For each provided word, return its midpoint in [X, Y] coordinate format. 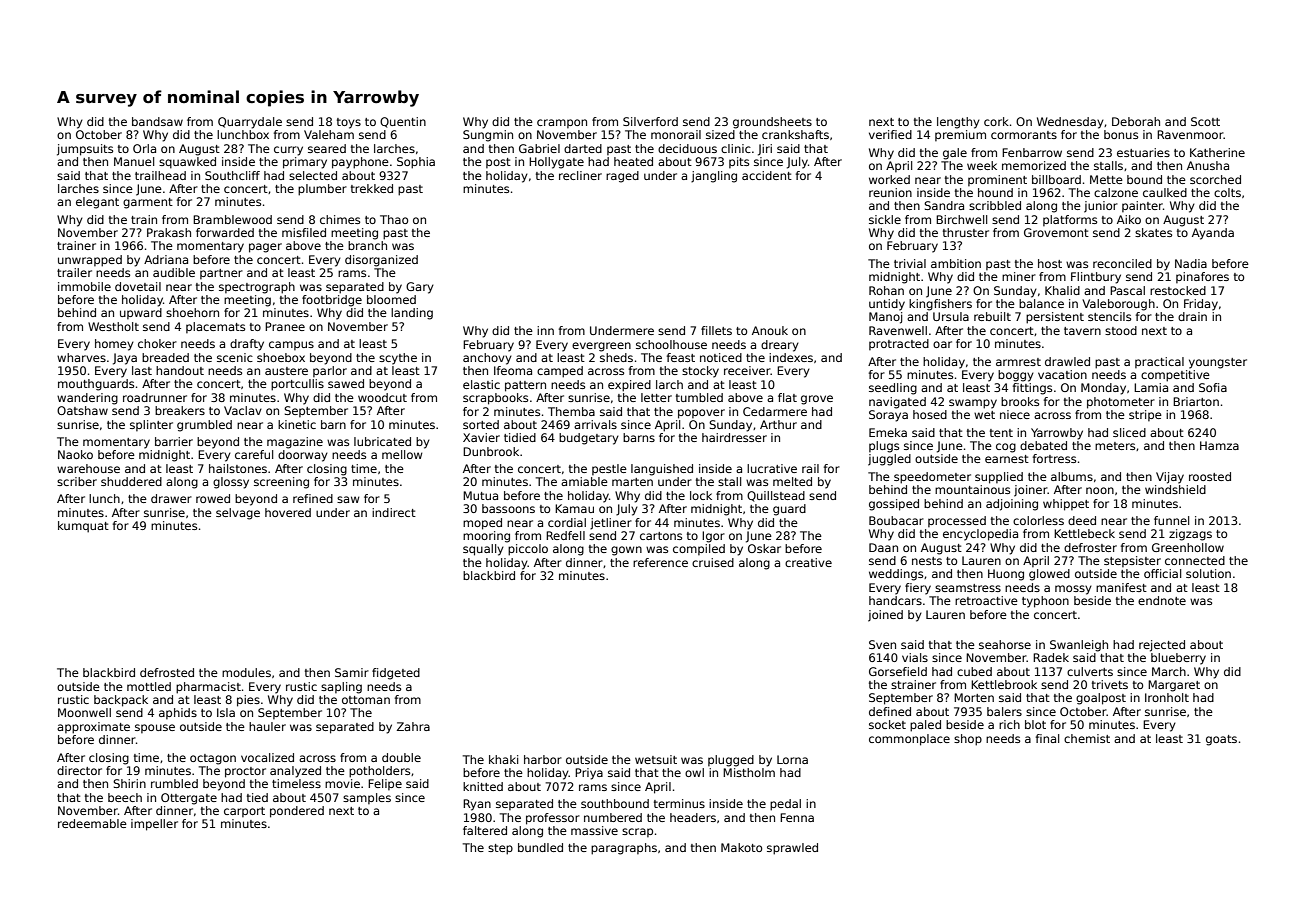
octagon [213, 759]
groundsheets [772, 123]
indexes [791, 357]
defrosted [167, 672]
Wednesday [1070, 123]
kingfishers [940, 305]
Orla [144, 148]
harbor [543, 759]
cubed [974, 671]
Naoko [75, 454]
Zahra [413, 726]
